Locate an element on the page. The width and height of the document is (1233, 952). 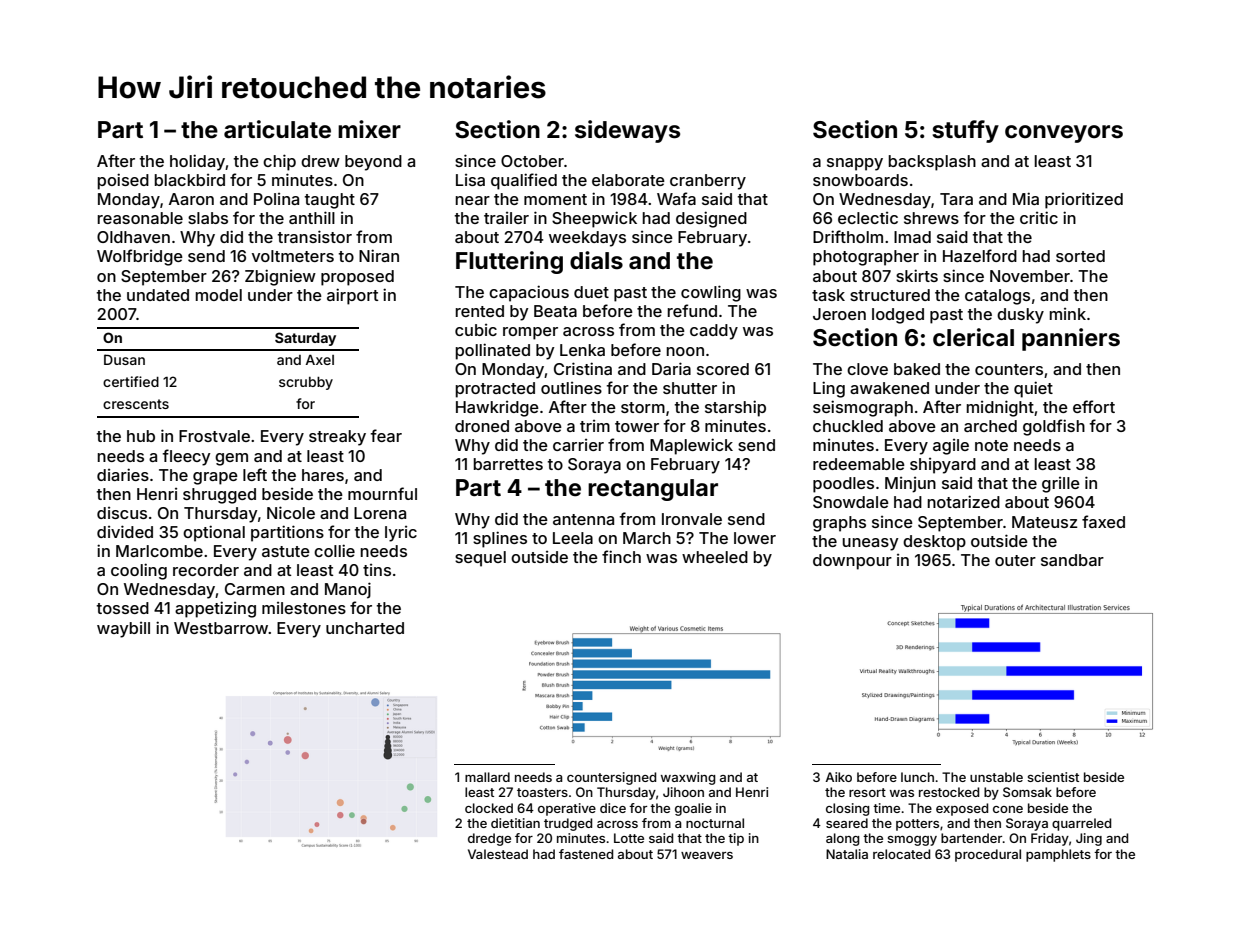
Fluttering is located at coordinates (509, 262).
